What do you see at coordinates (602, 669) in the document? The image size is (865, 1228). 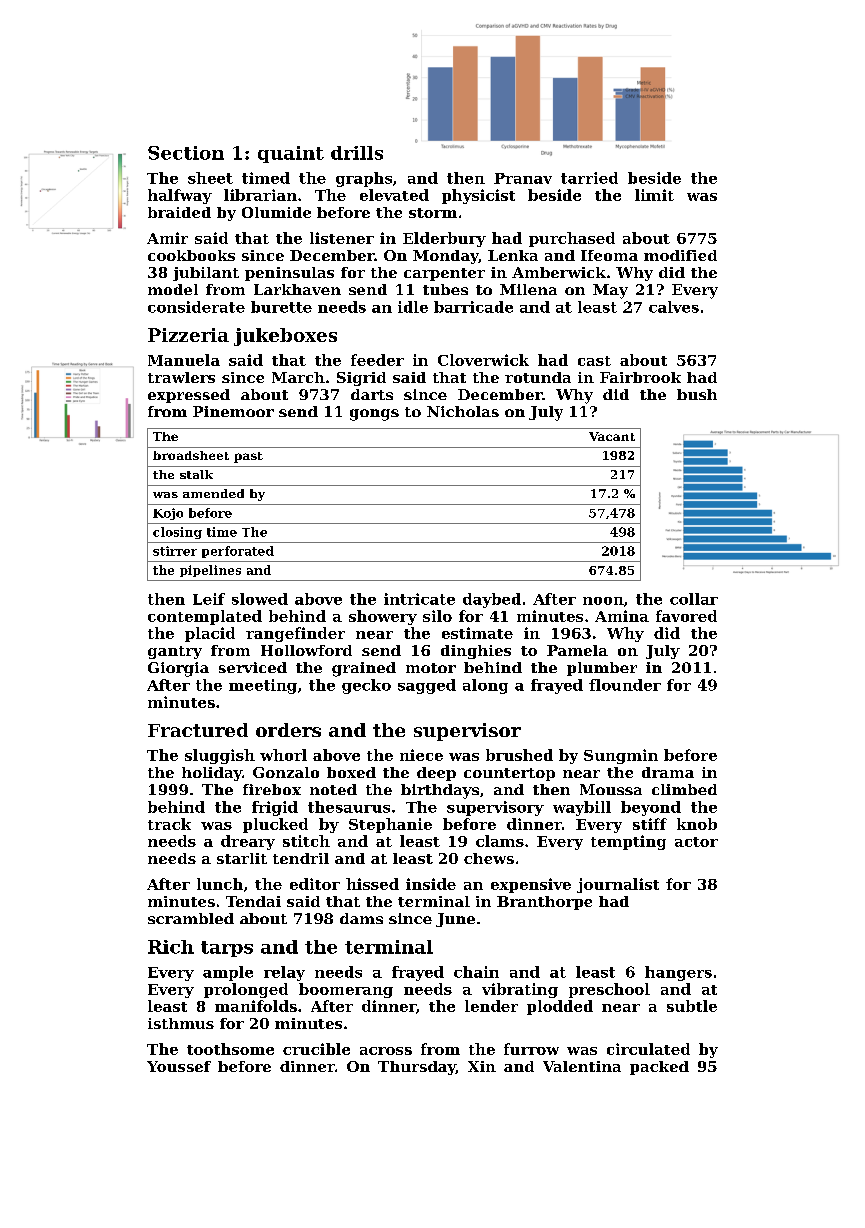 I see `plumber` at bounding box center [602, 669].
